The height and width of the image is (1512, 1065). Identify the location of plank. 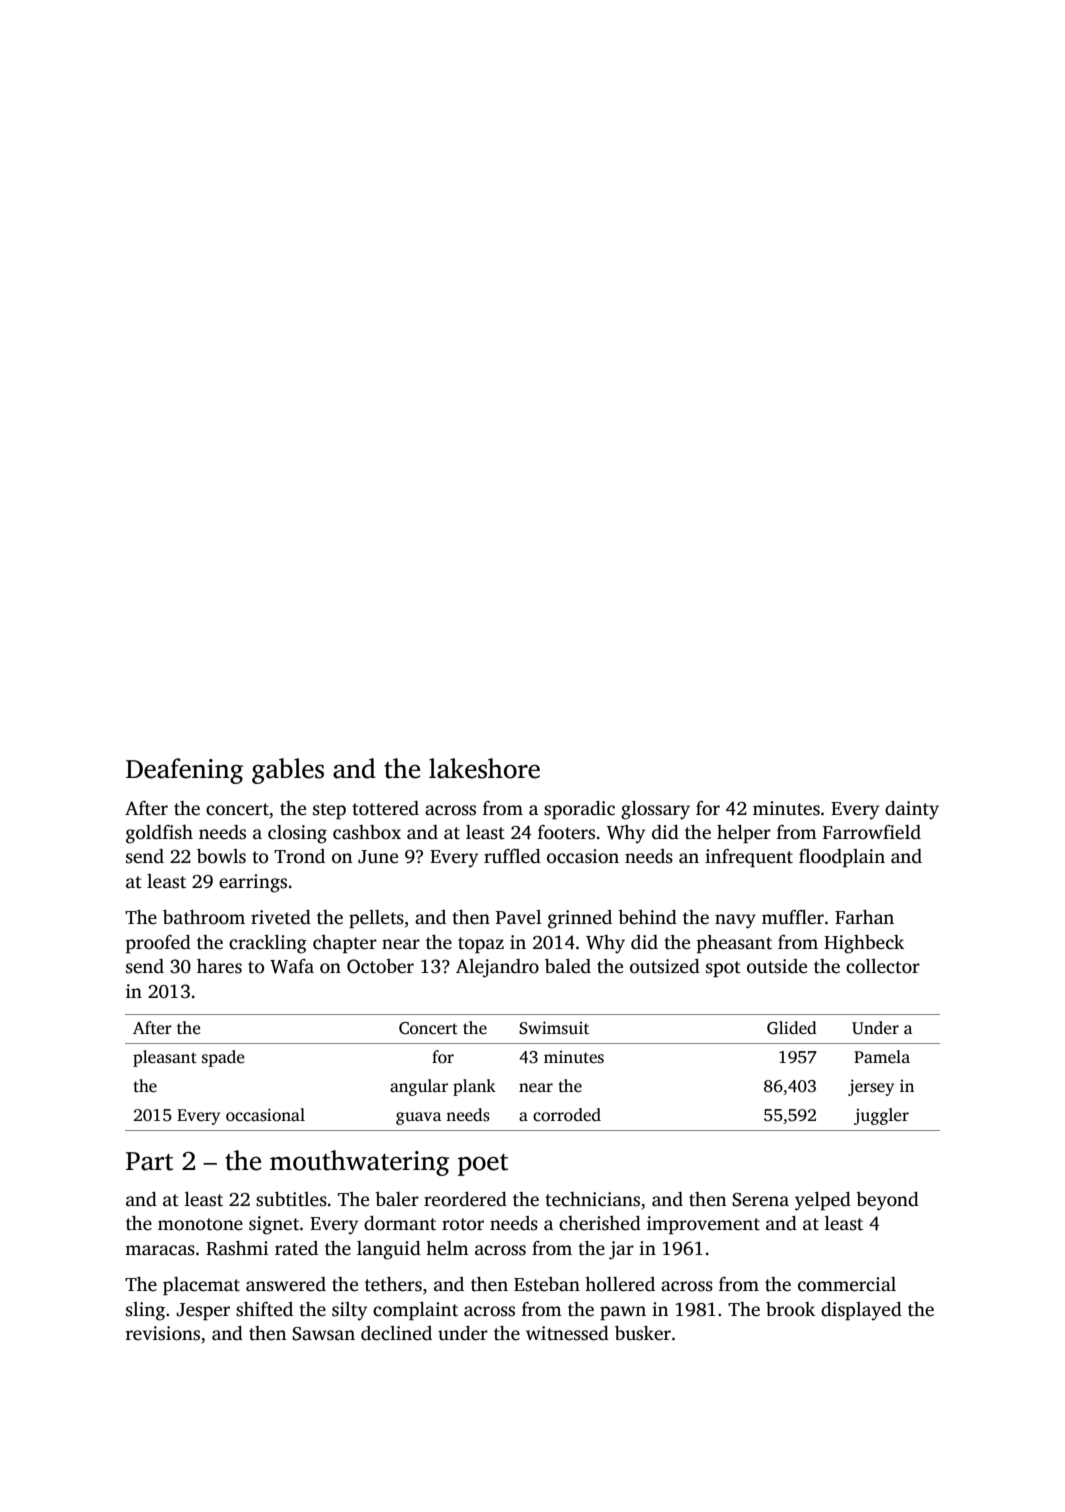
(474, 1087).
